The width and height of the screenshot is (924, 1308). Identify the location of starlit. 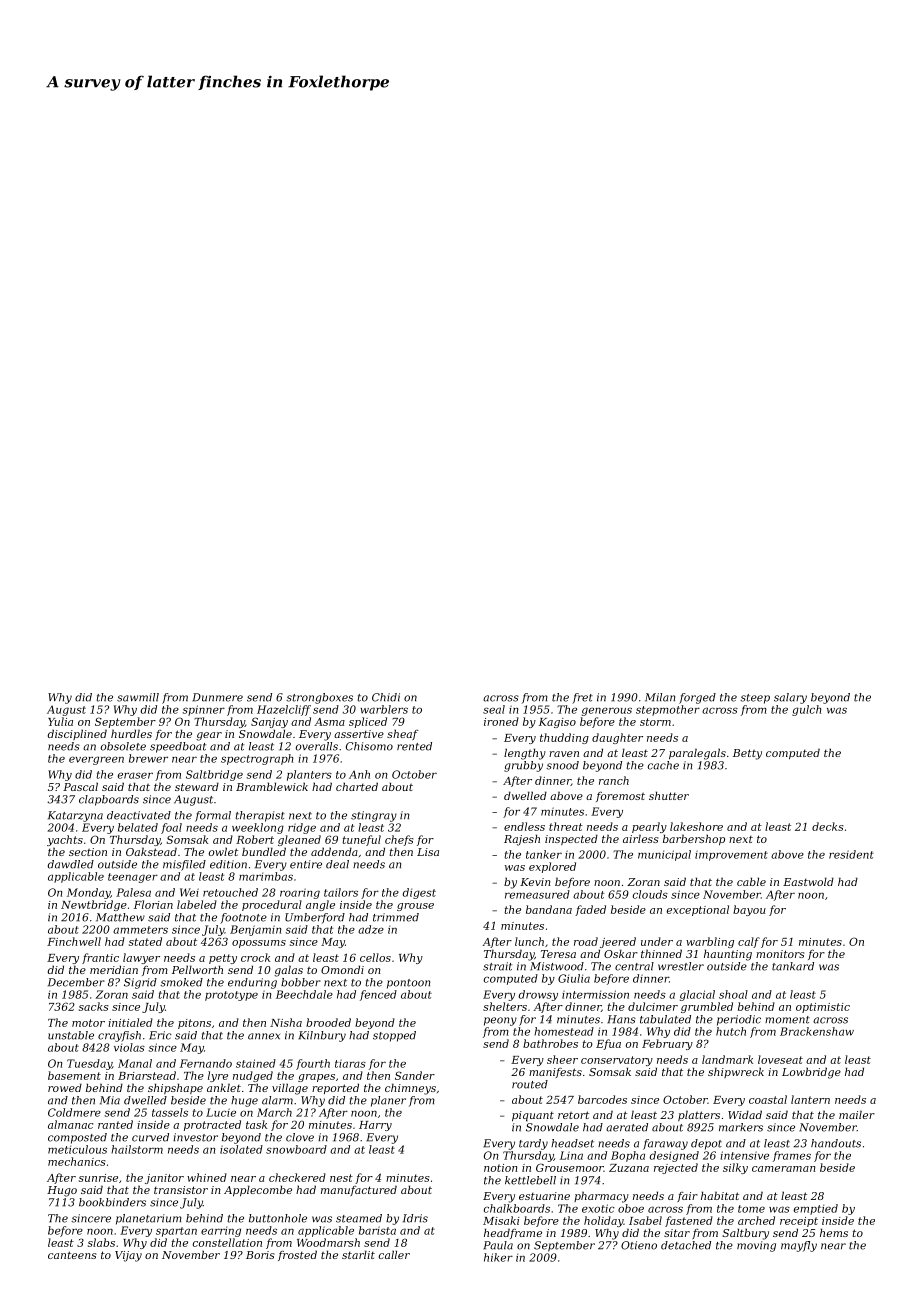
(358, 1254).
